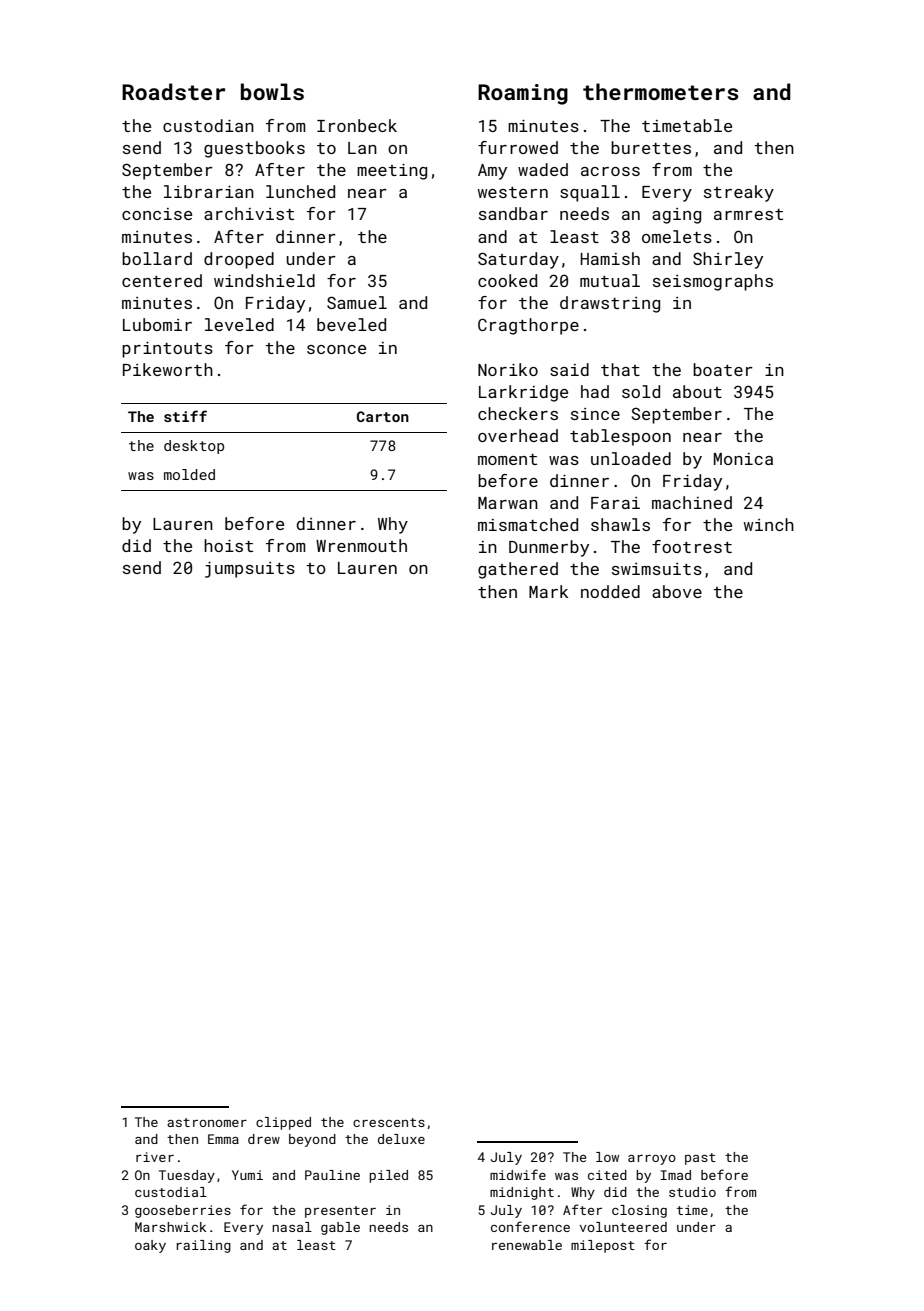  I want to click on molded, so click(189, 474).
